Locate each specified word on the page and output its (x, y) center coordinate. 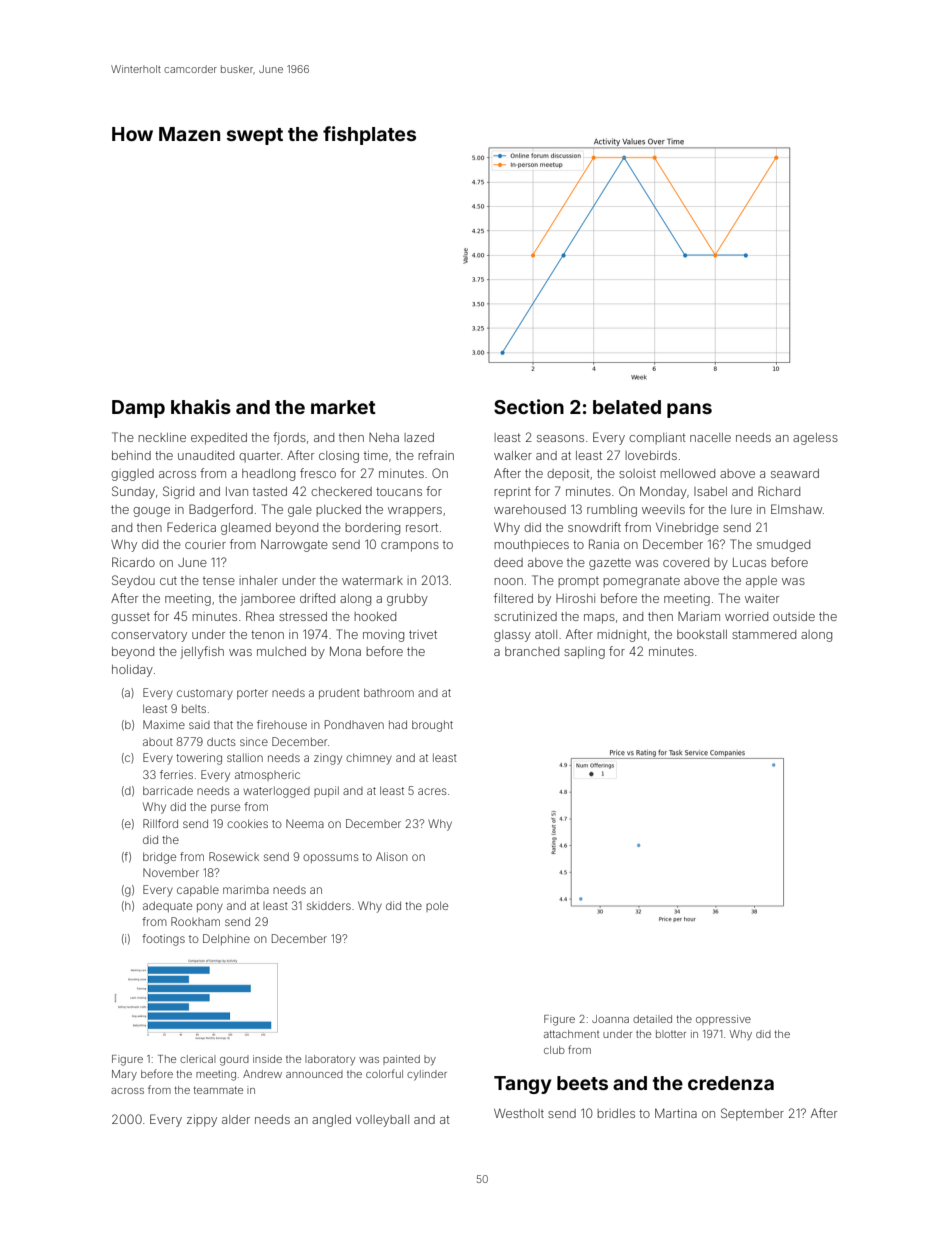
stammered (764, 634)
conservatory (149, 636)
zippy (202, 1121)
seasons (560, 438)
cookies (247, 823)
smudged (783, 546)
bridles (616, 1113)
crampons (410, 547)
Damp (138, 409)
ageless (815, 439)
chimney (369, 759)
